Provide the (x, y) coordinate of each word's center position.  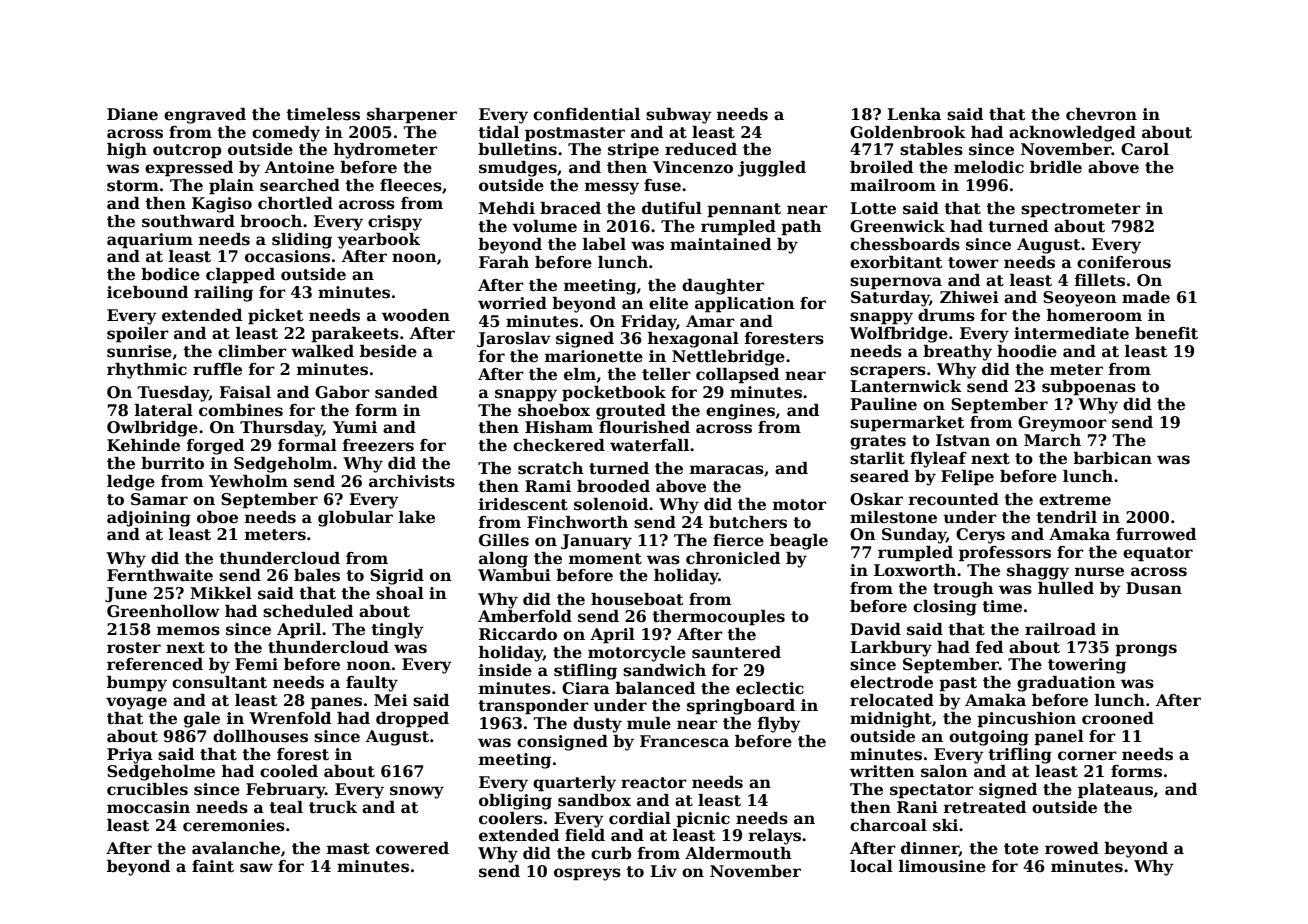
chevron (1101, 114)
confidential (586, 114)
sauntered (736, 652)
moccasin (148, 807)
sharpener (412, 116)
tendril (1066, 517)
